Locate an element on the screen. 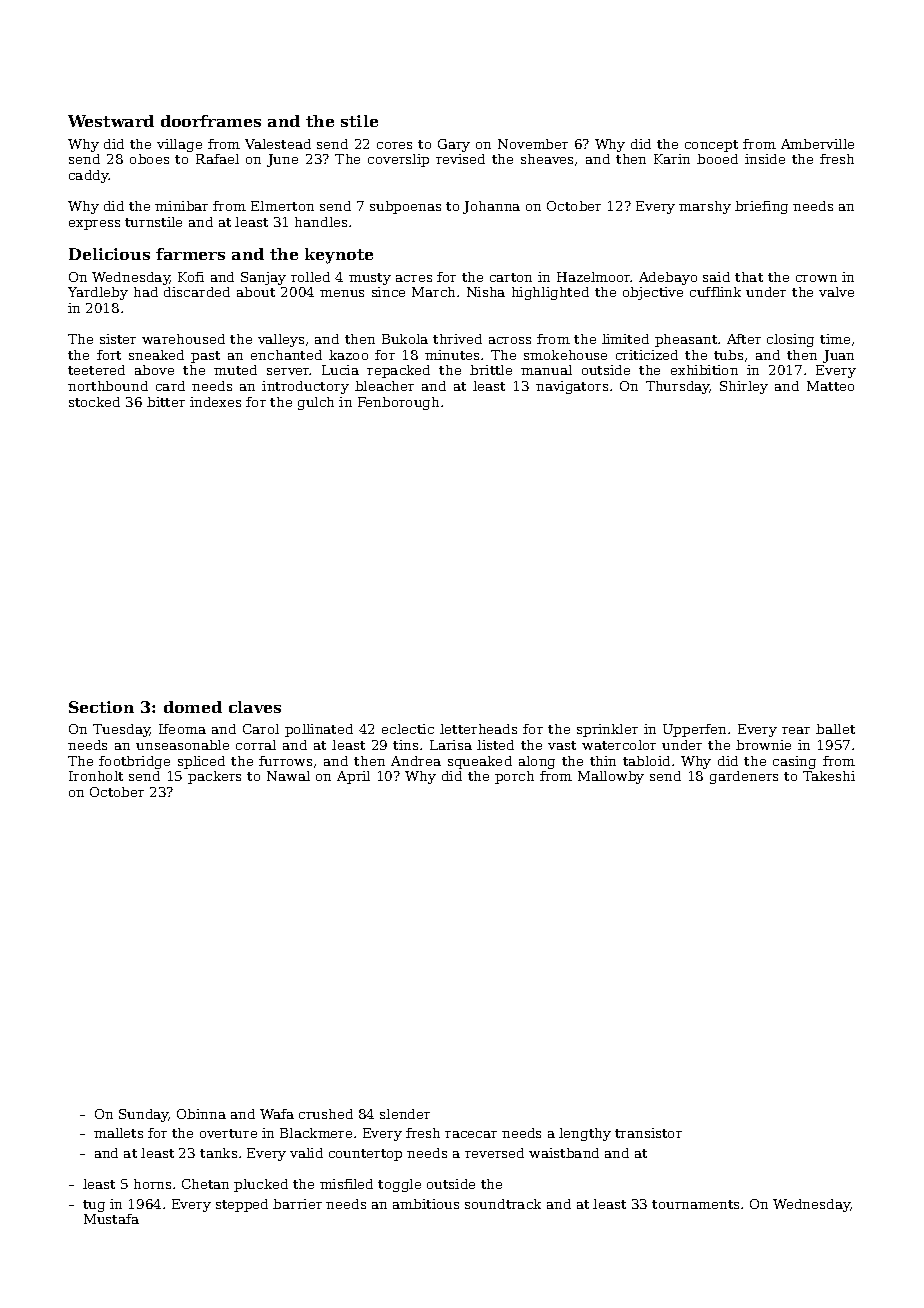  Matteo is located at coordinates (830, 386).
